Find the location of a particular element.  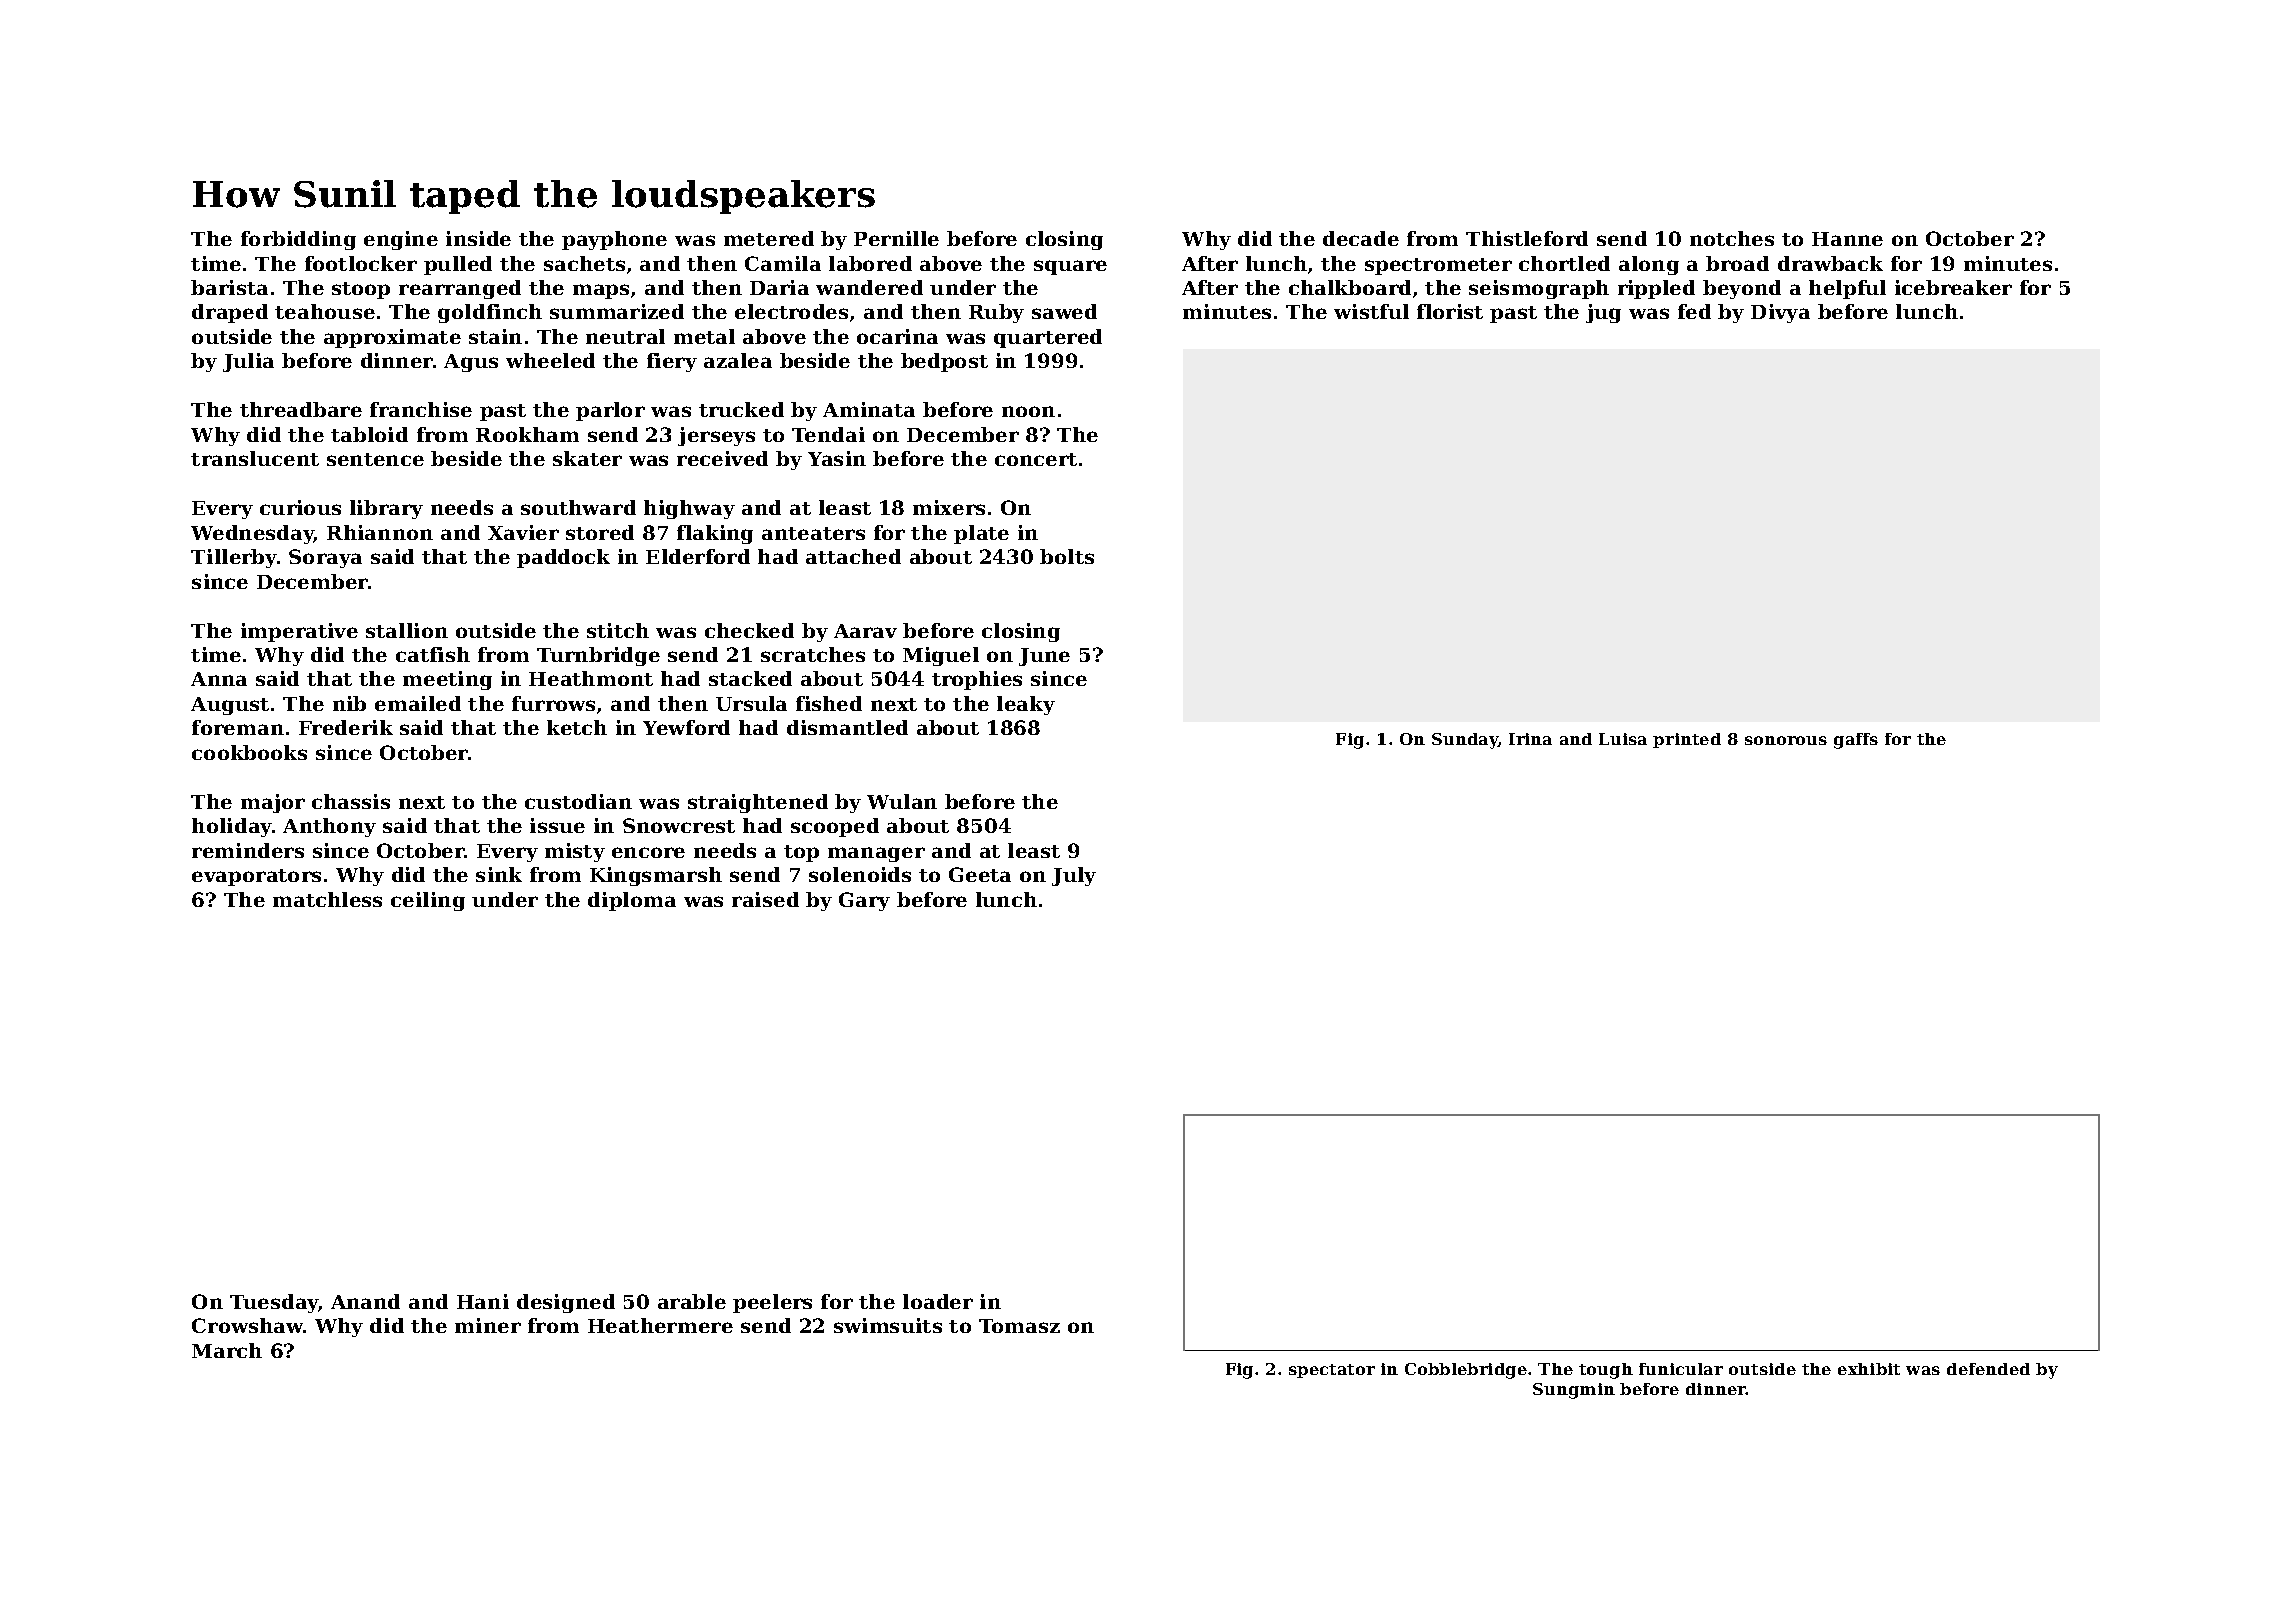

gaffs is located at coordinates (1856, 741).
